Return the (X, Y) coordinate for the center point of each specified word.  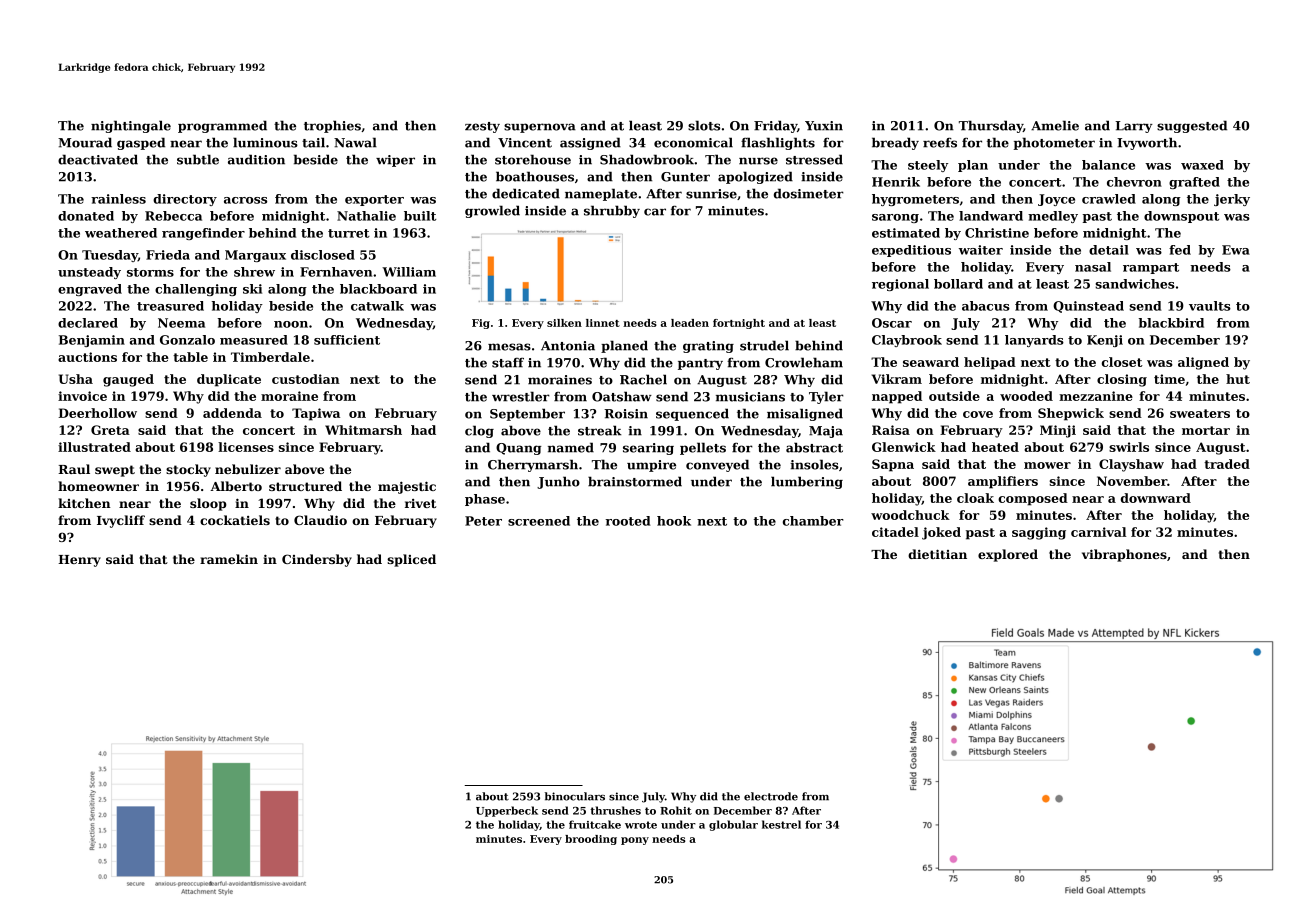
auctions (87, 357)
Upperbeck (507, 811)
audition (256, 159)
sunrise (711, 194)
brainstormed (635, 481)
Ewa (1236, 250)
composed (1033, 499)
